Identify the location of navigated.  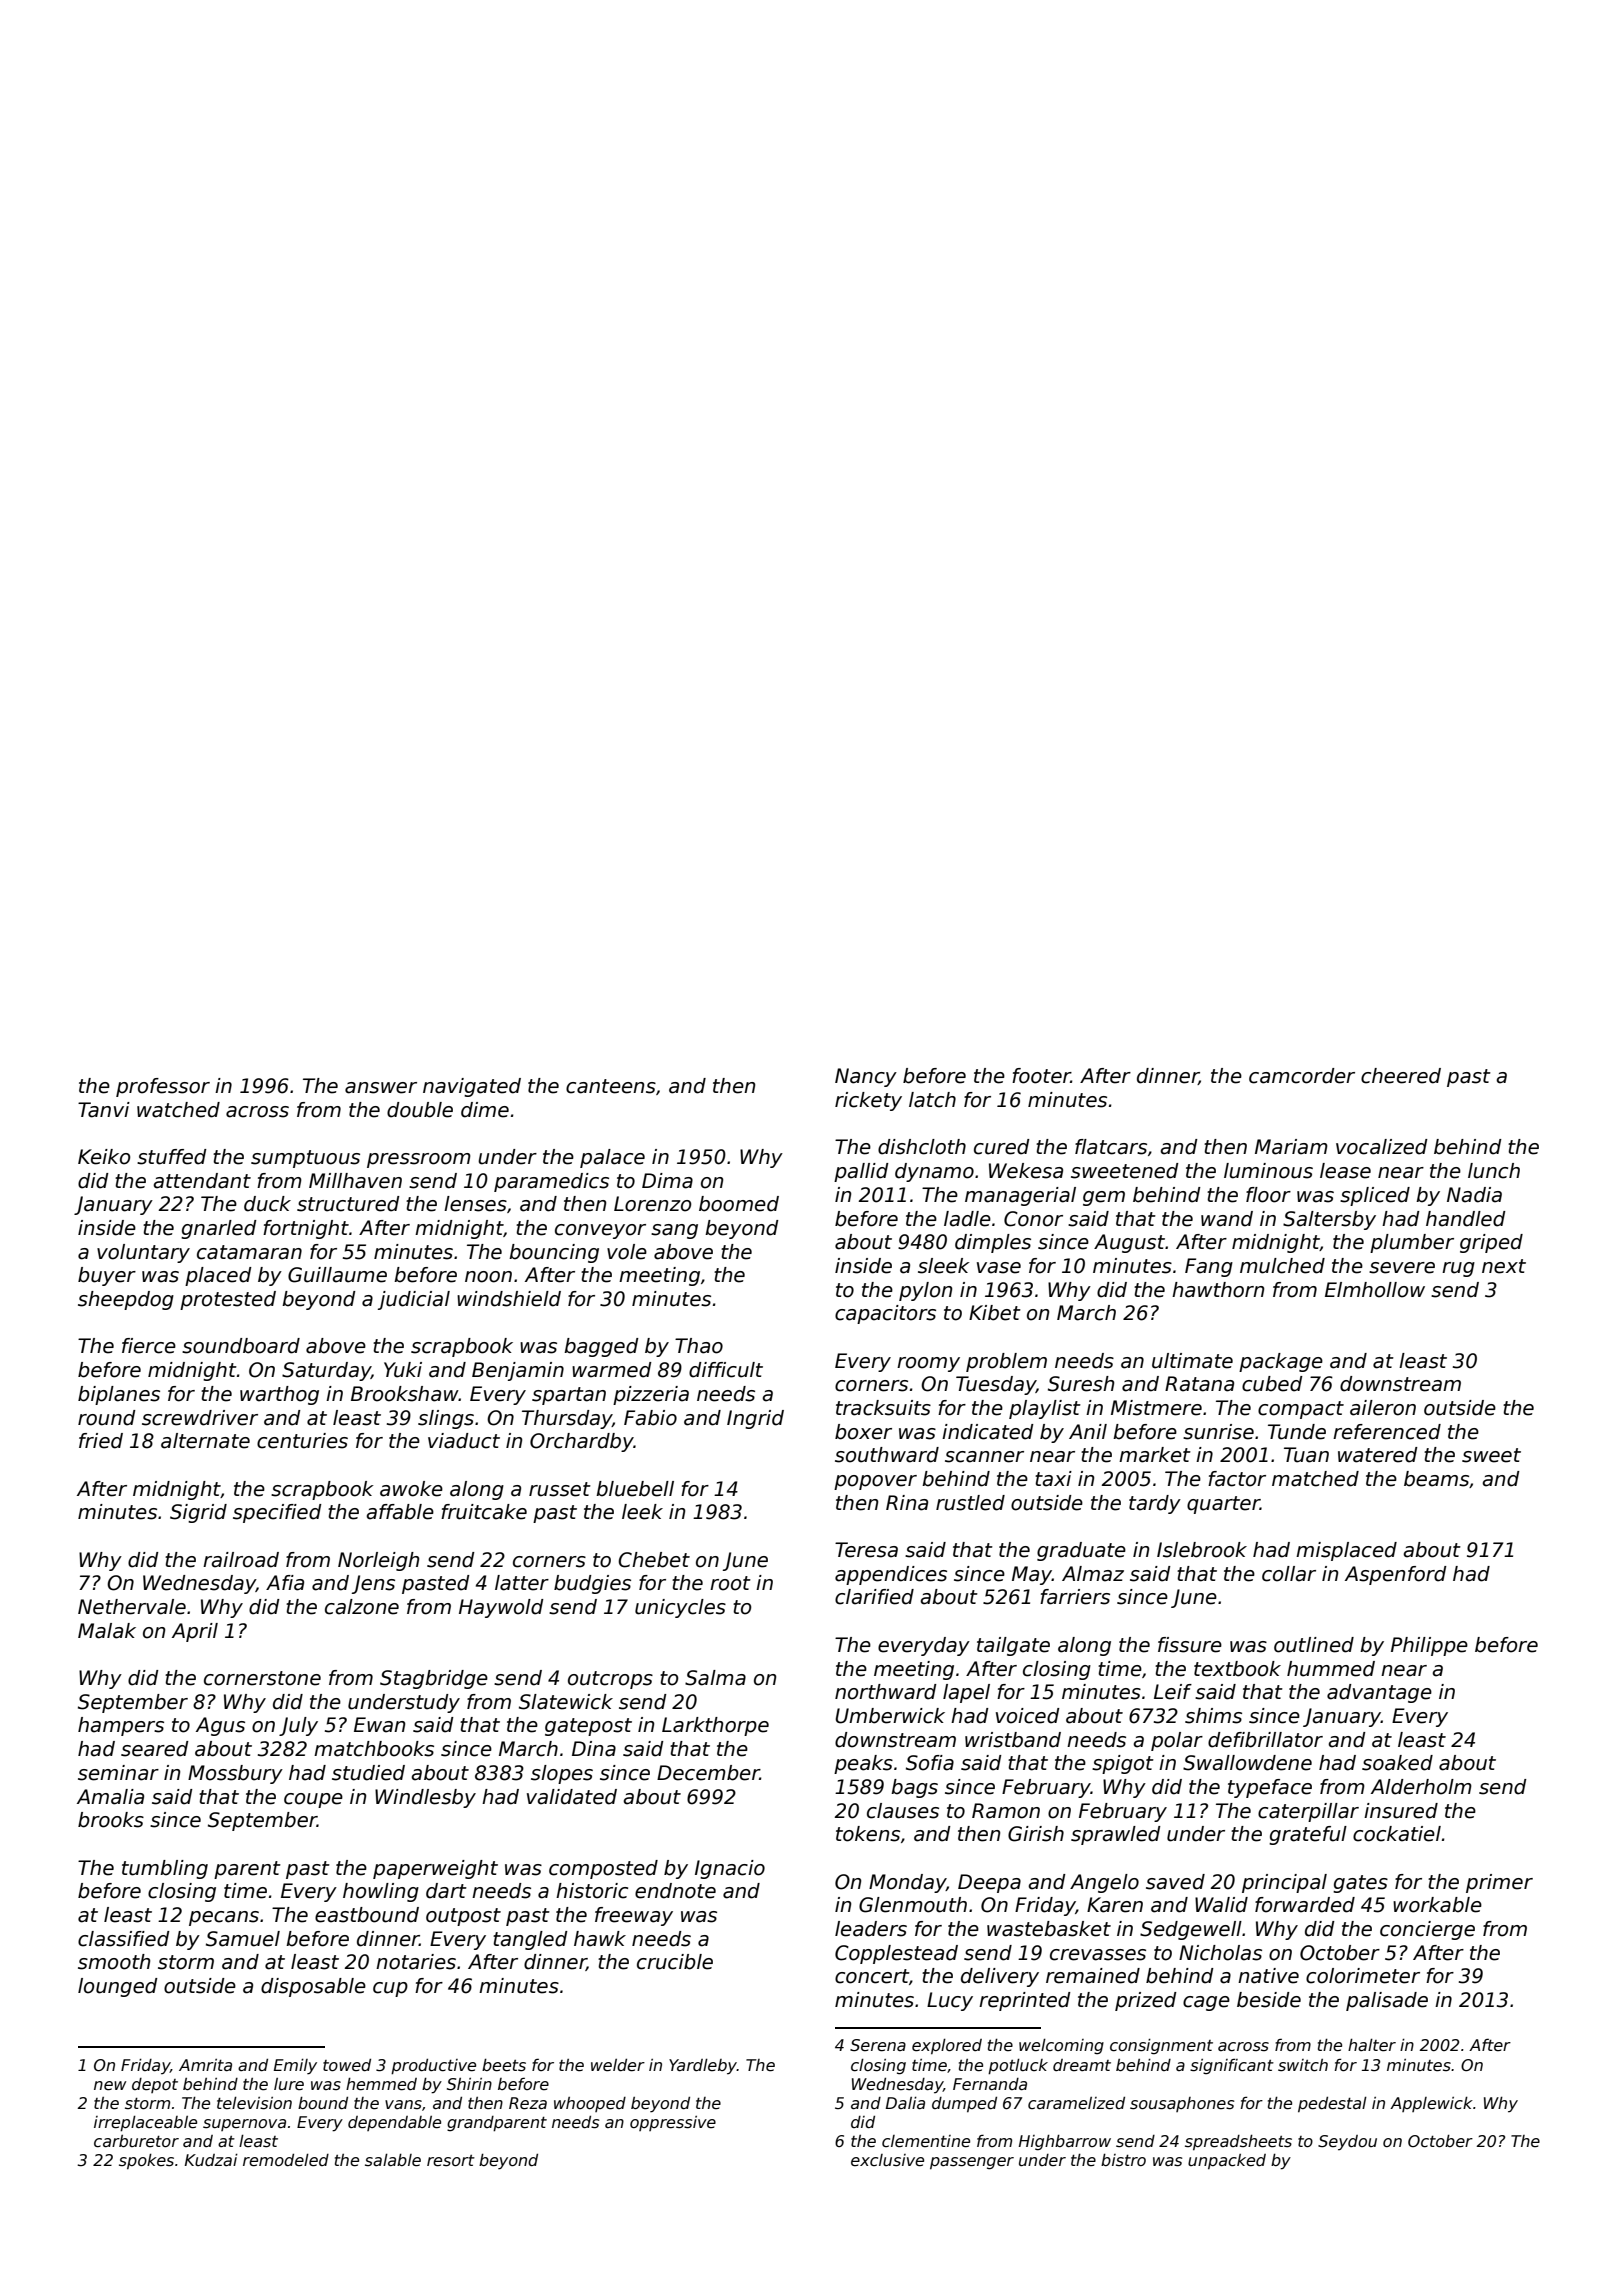
(472, 1087).
